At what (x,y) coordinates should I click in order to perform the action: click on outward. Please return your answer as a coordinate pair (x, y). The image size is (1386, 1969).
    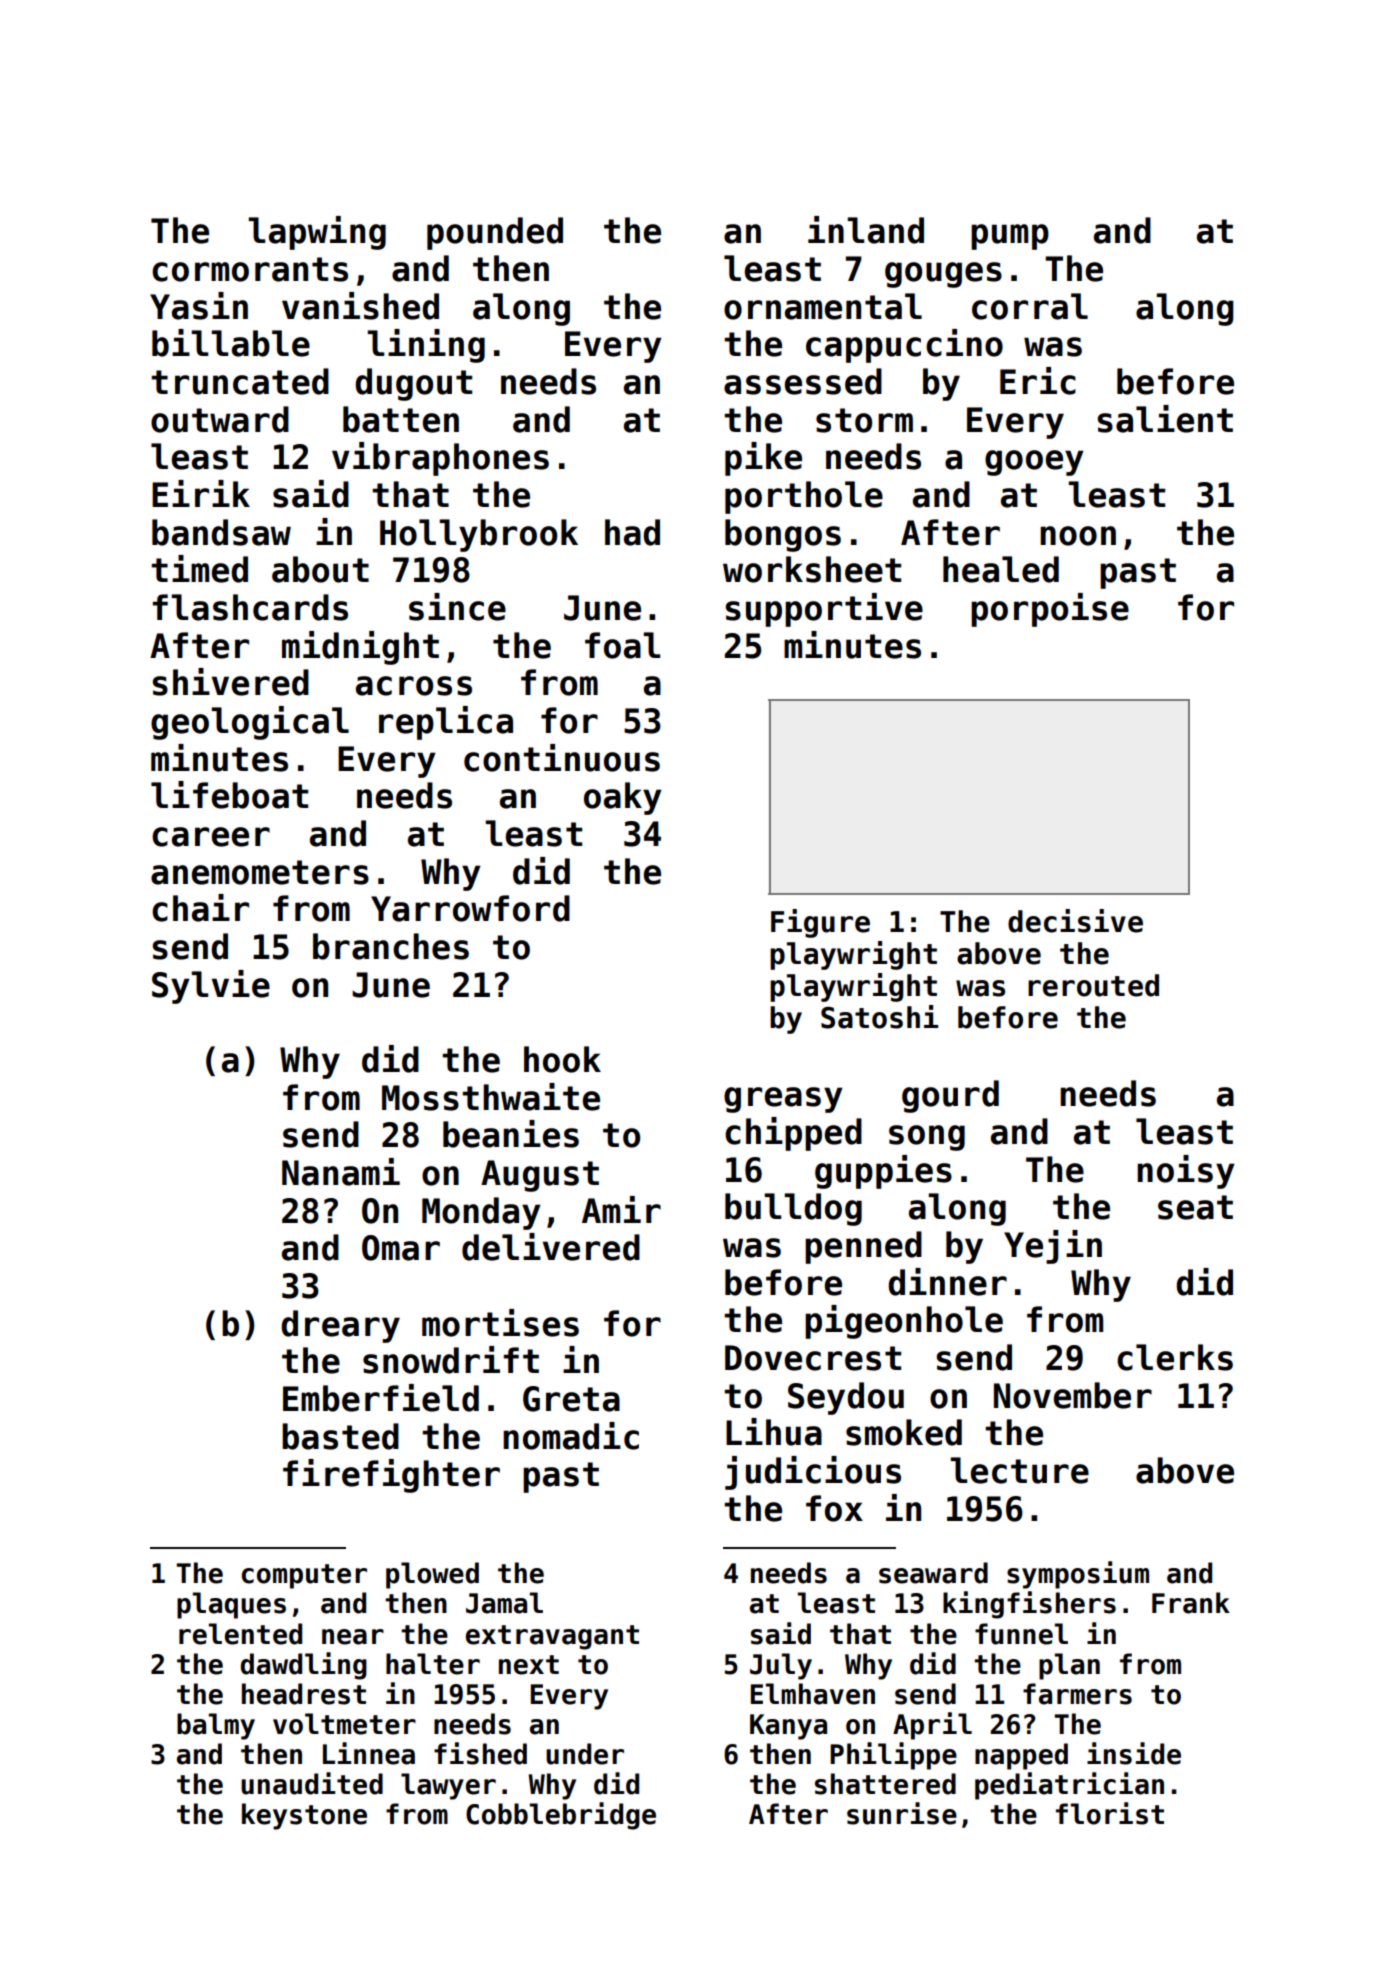
    Looking at the image, I should click on (220, 419).
